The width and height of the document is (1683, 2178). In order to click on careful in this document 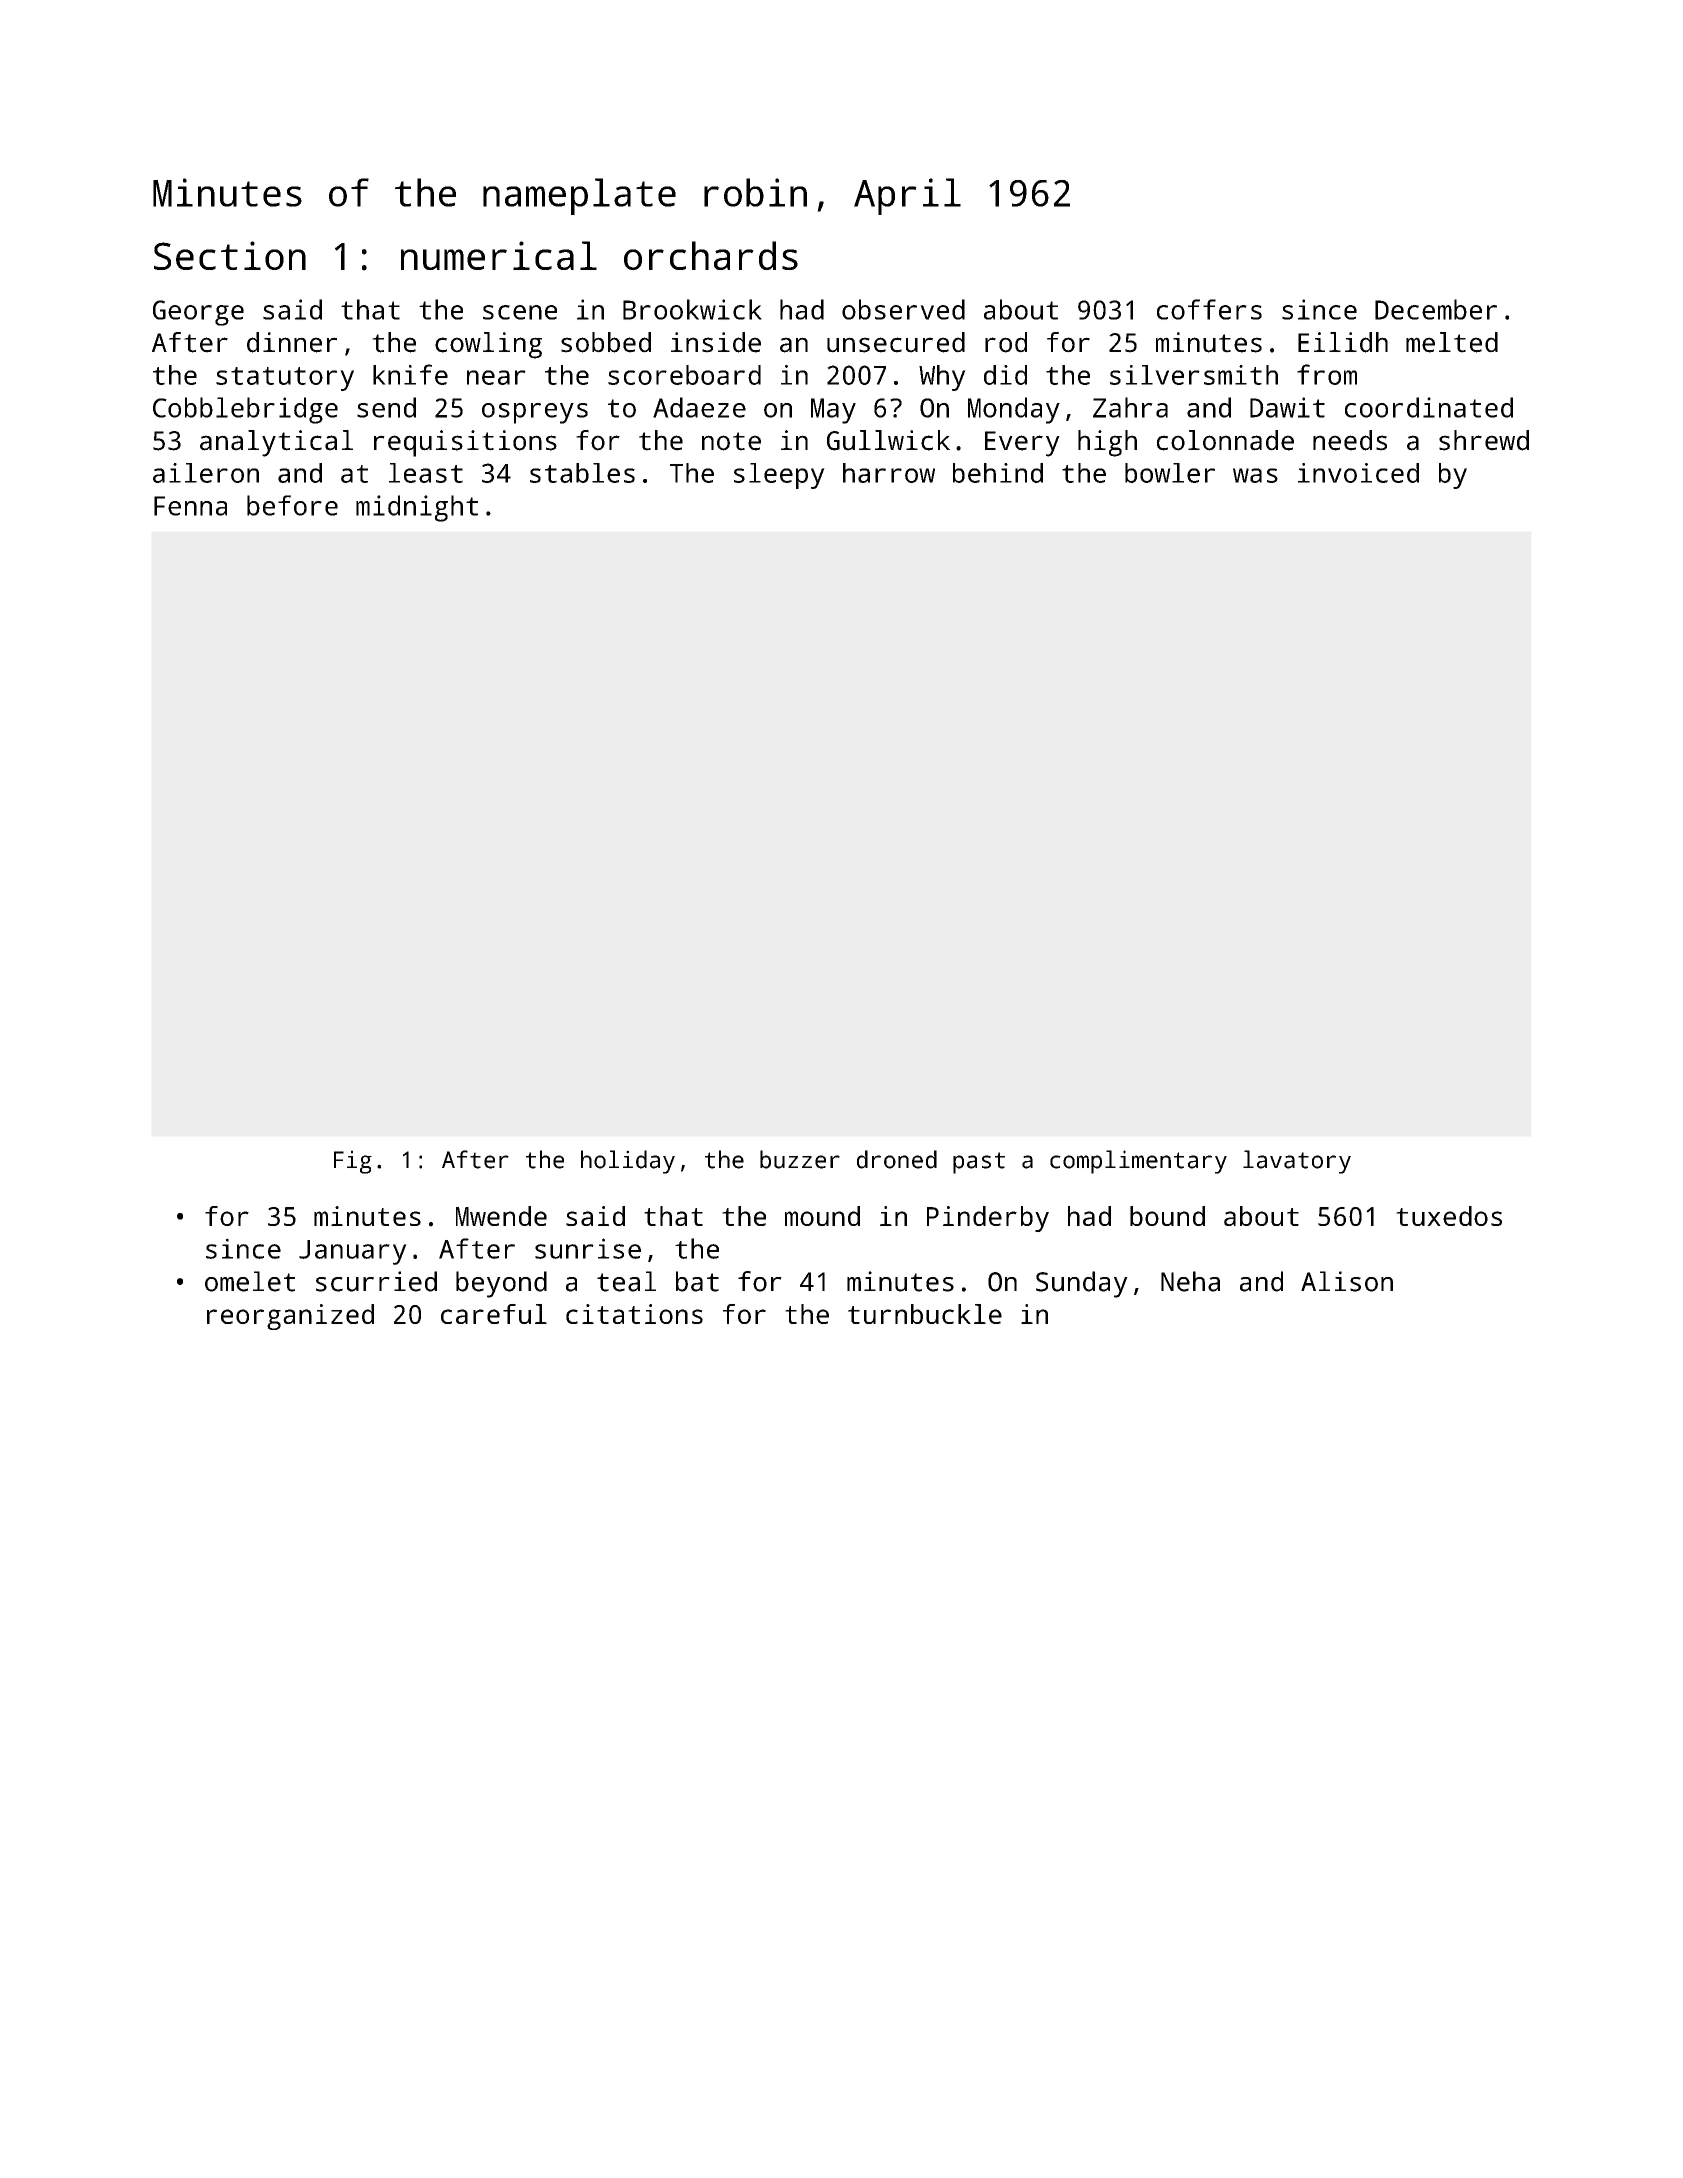, I will do `click(494, 1314)`.
